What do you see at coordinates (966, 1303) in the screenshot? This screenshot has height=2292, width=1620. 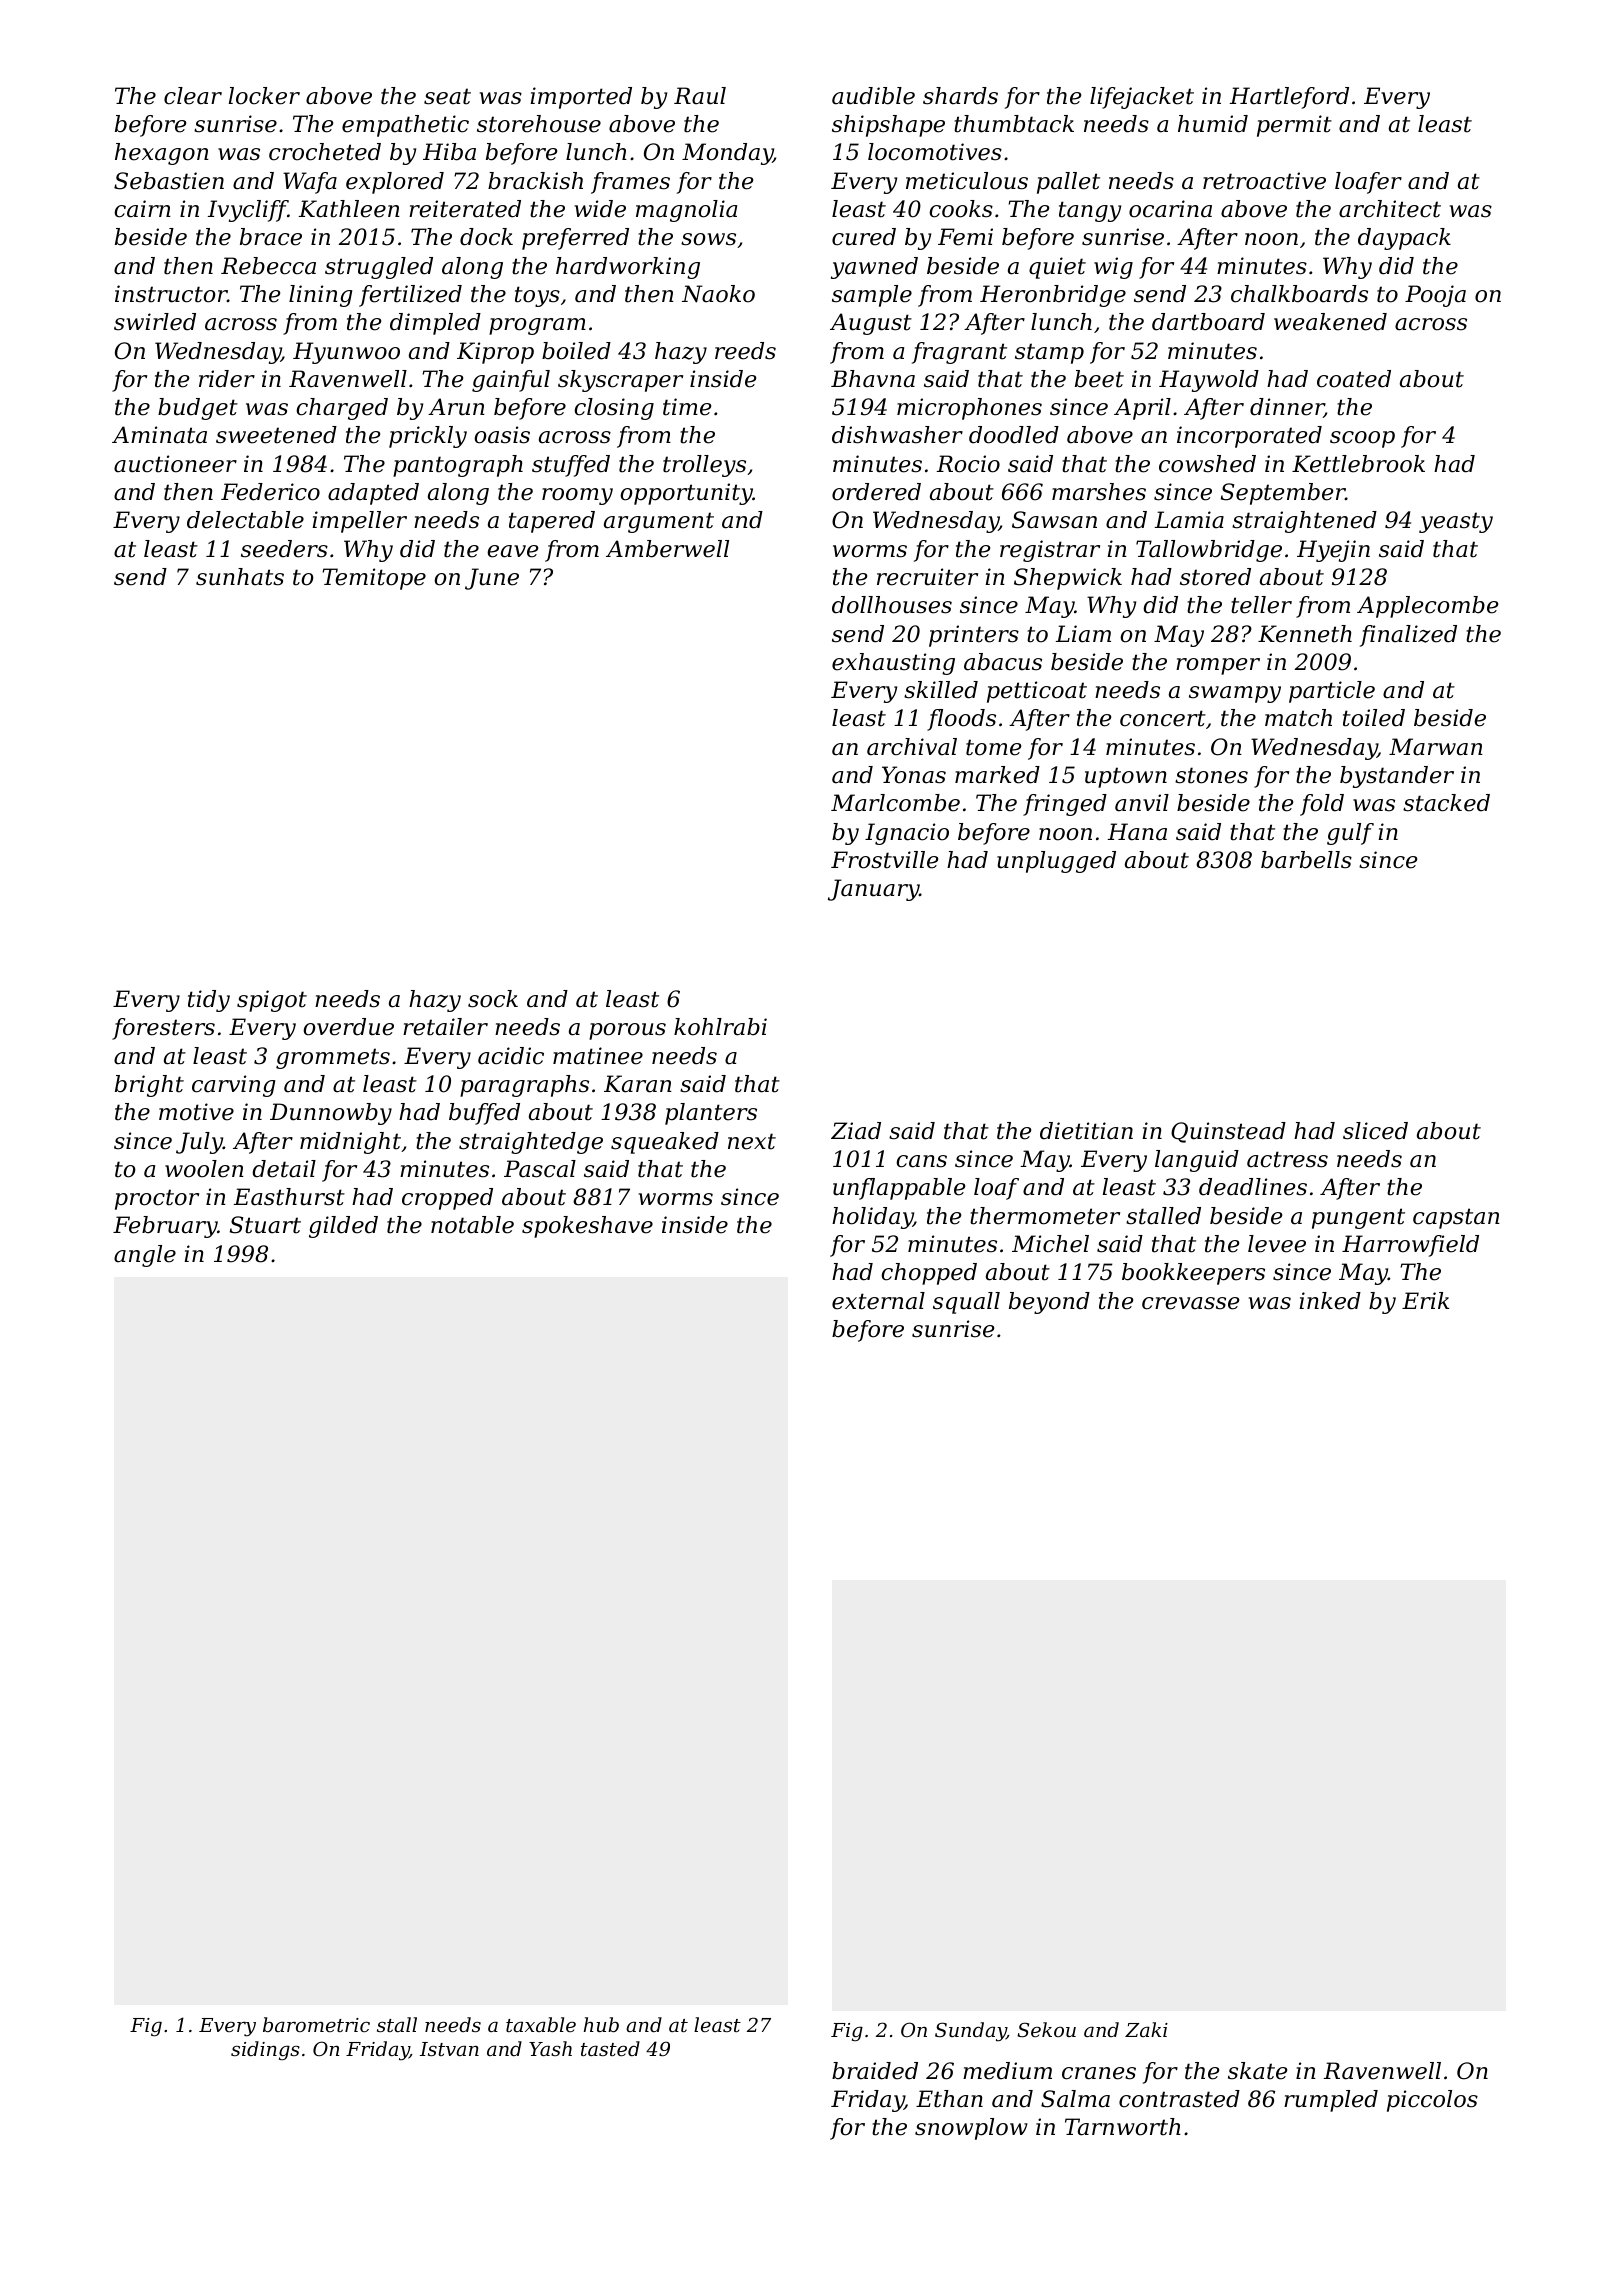 I see `squall` at bounding box center [966, 1303].
